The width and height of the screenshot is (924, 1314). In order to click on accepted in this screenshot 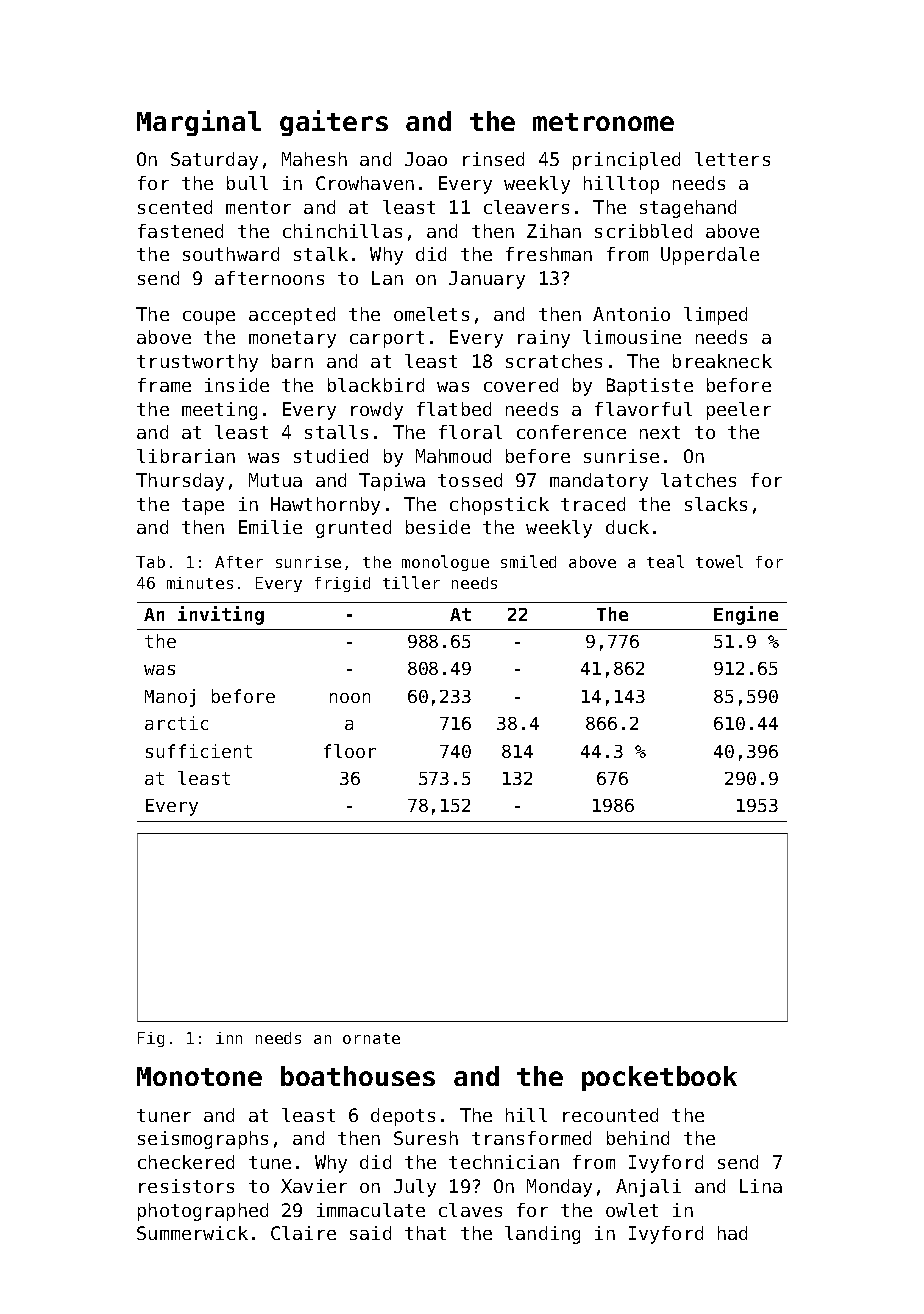, I will do `click(292, 316)`.
